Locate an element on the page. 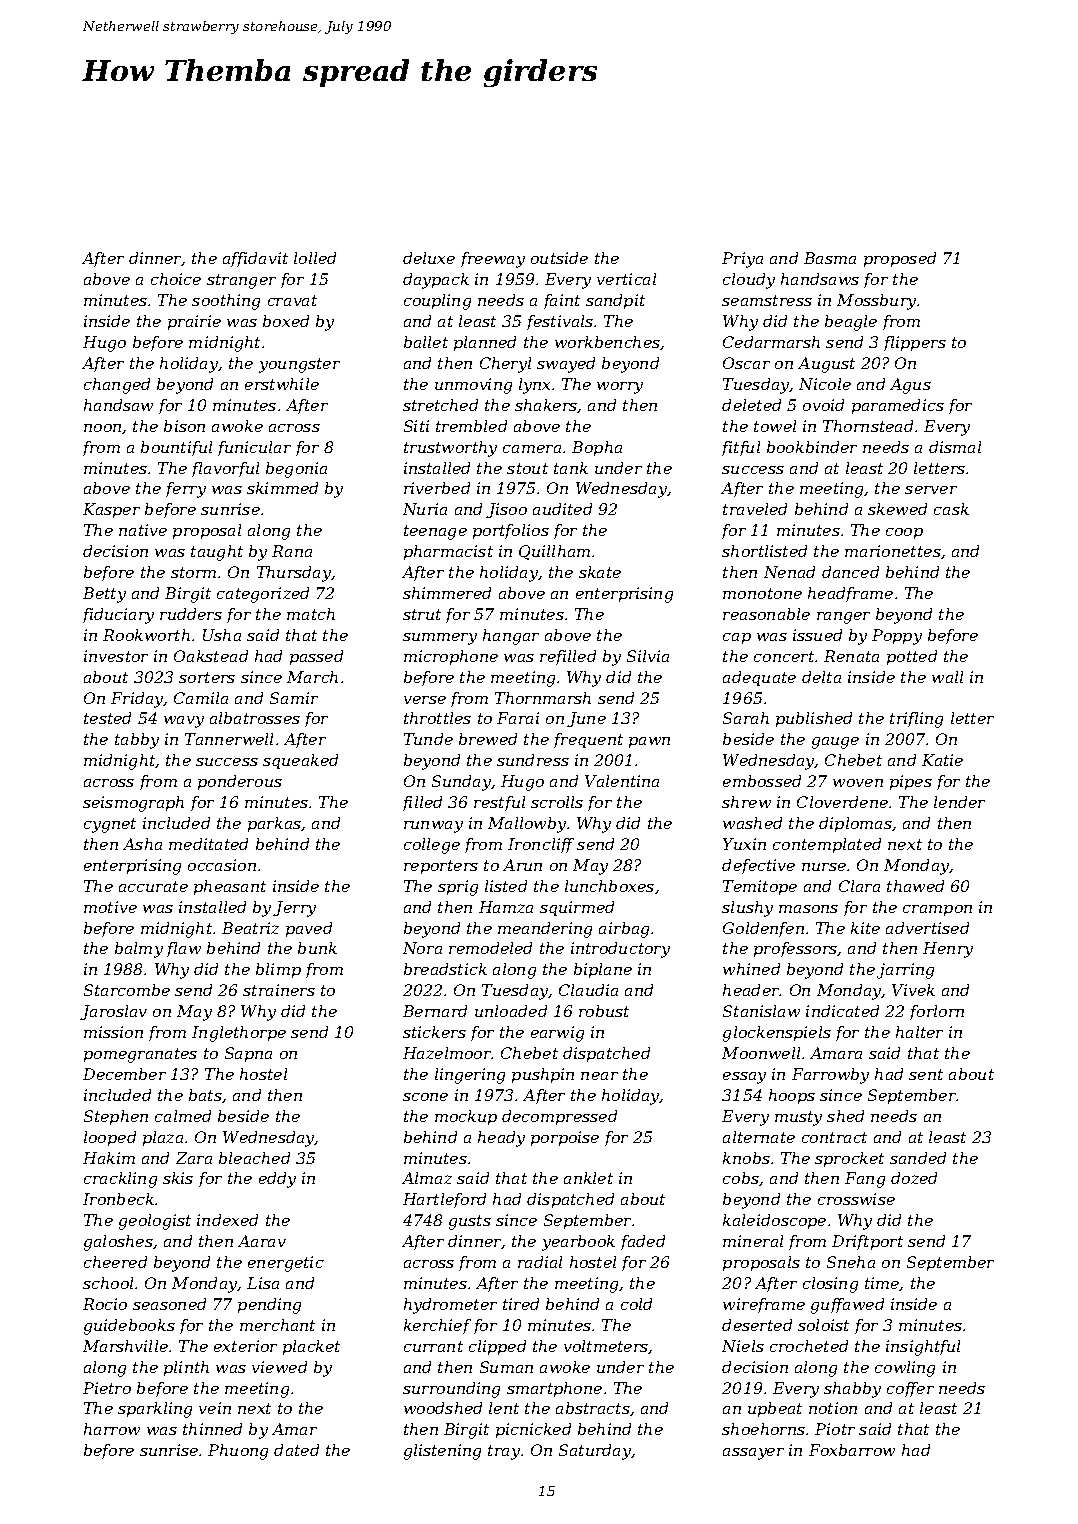 Image resolution: width=1078 pixels, height=1524 pixels. Lisa is located at coordinates (263, 1283).
